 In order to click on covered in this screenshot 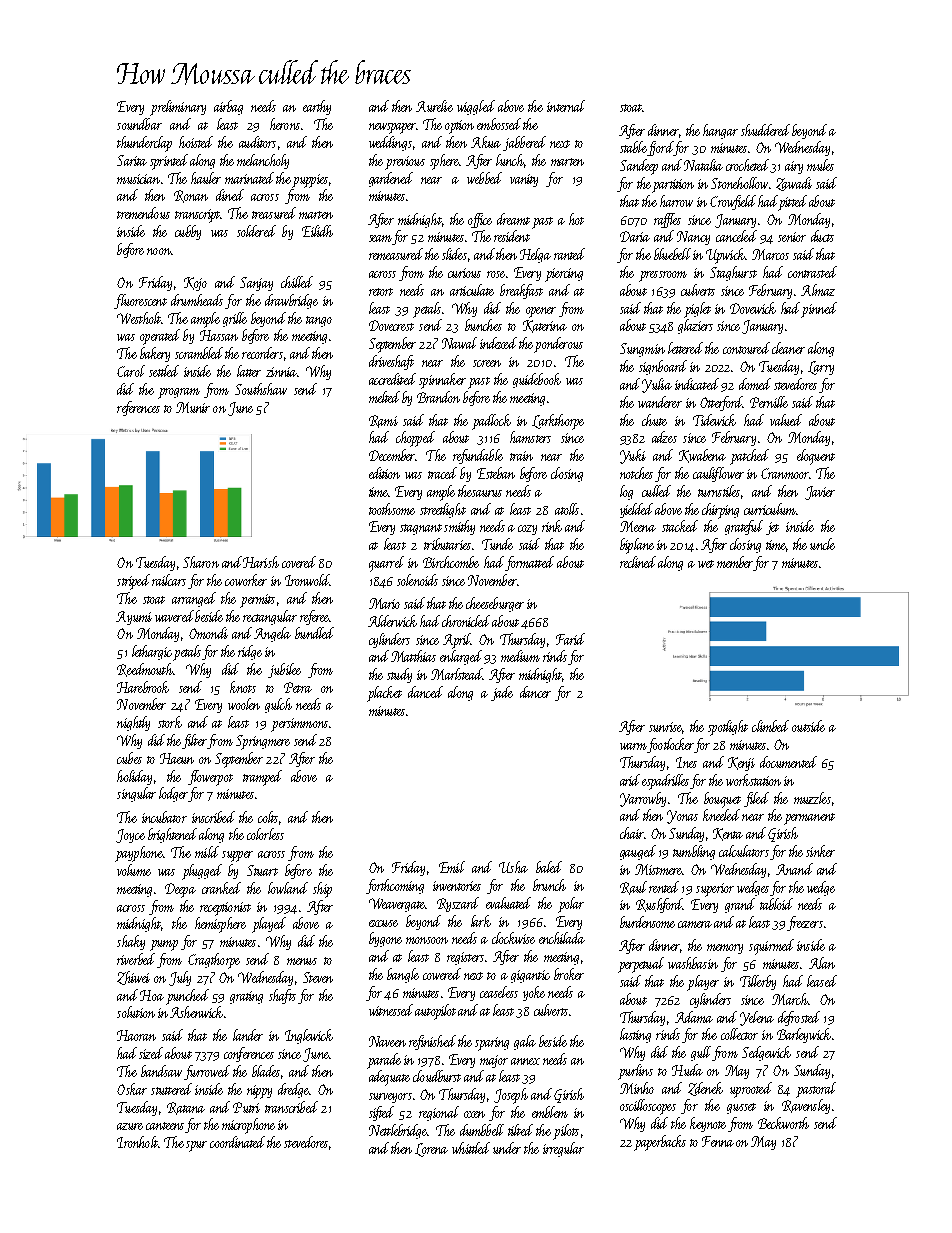, I will do `click(299, 562)`.
